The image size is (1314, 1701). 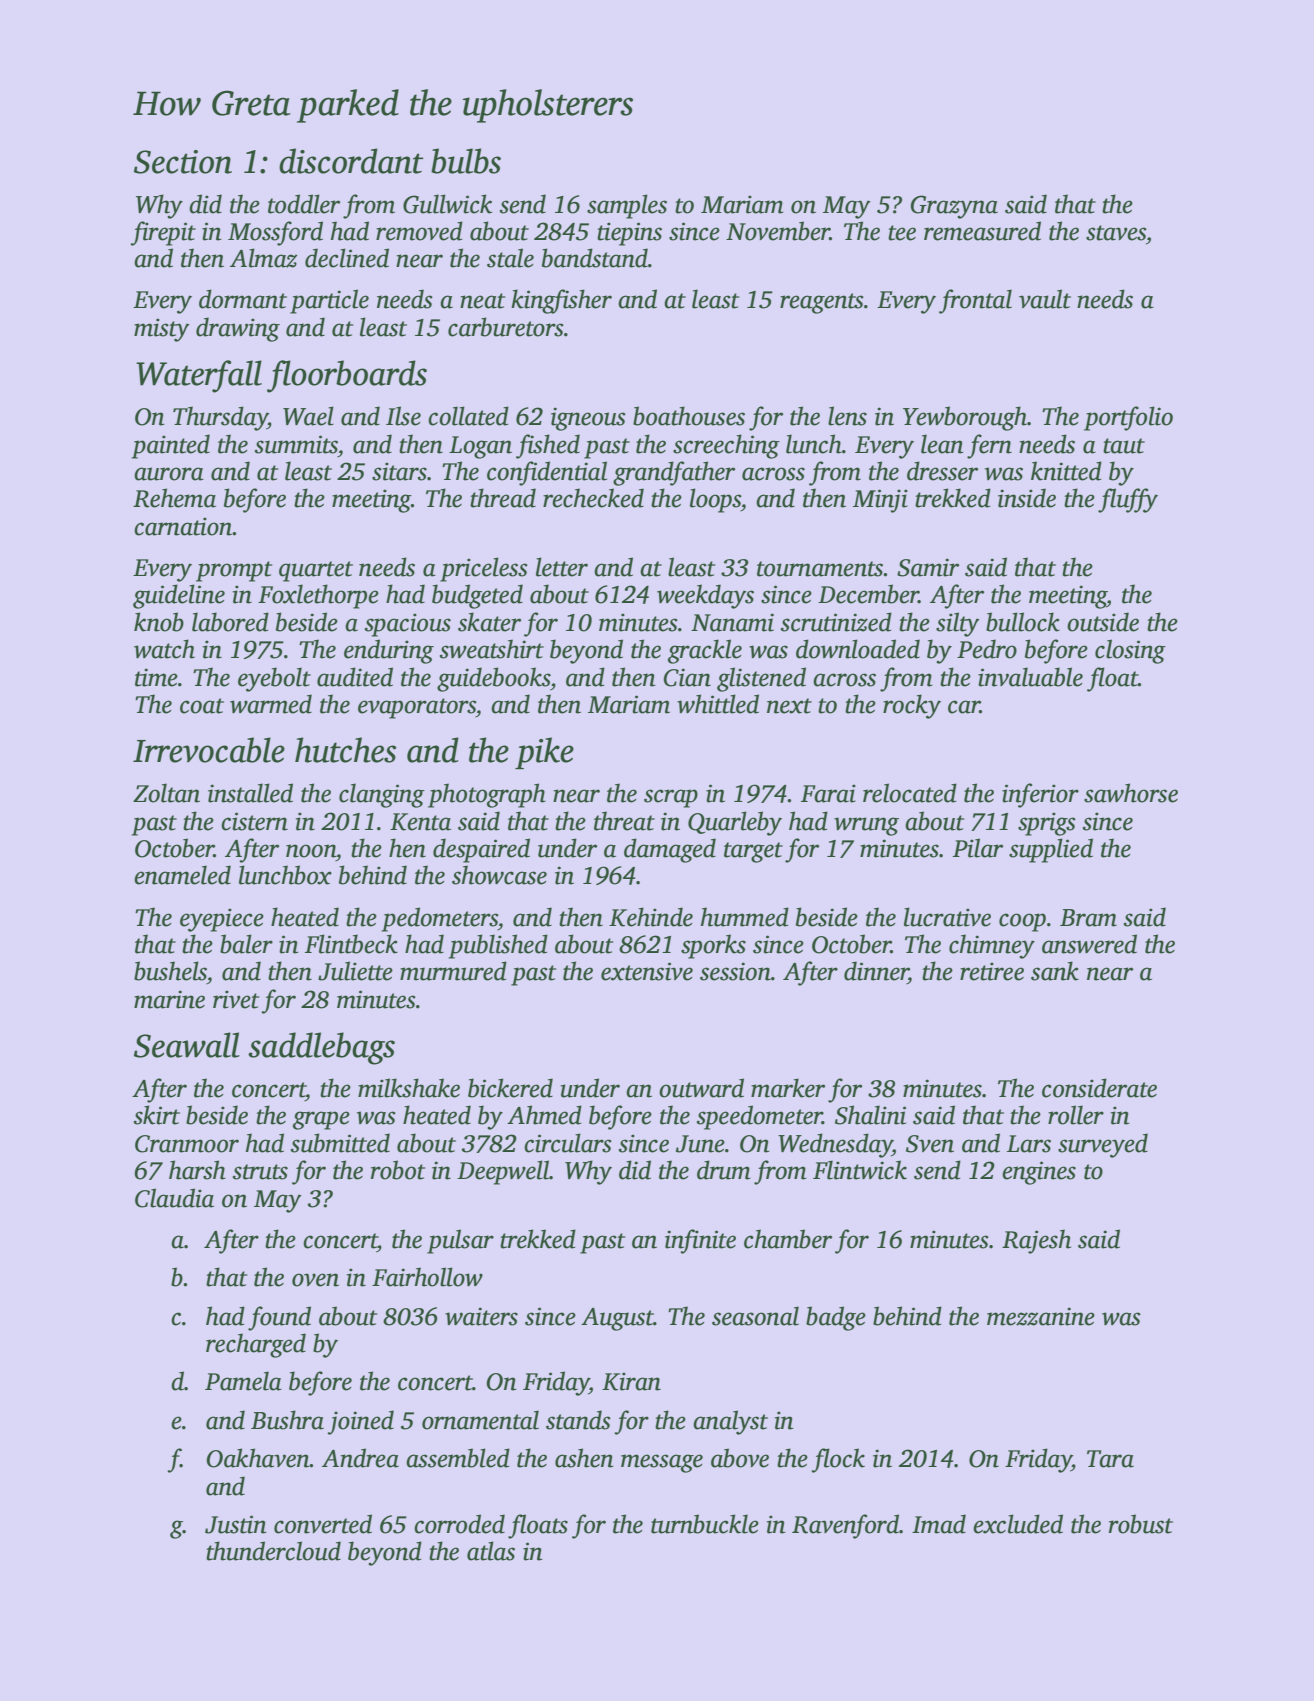 What do you see at coordinates (408, 625) in the screenshot?
I see `spacious` at bounding box center [408, 625].
